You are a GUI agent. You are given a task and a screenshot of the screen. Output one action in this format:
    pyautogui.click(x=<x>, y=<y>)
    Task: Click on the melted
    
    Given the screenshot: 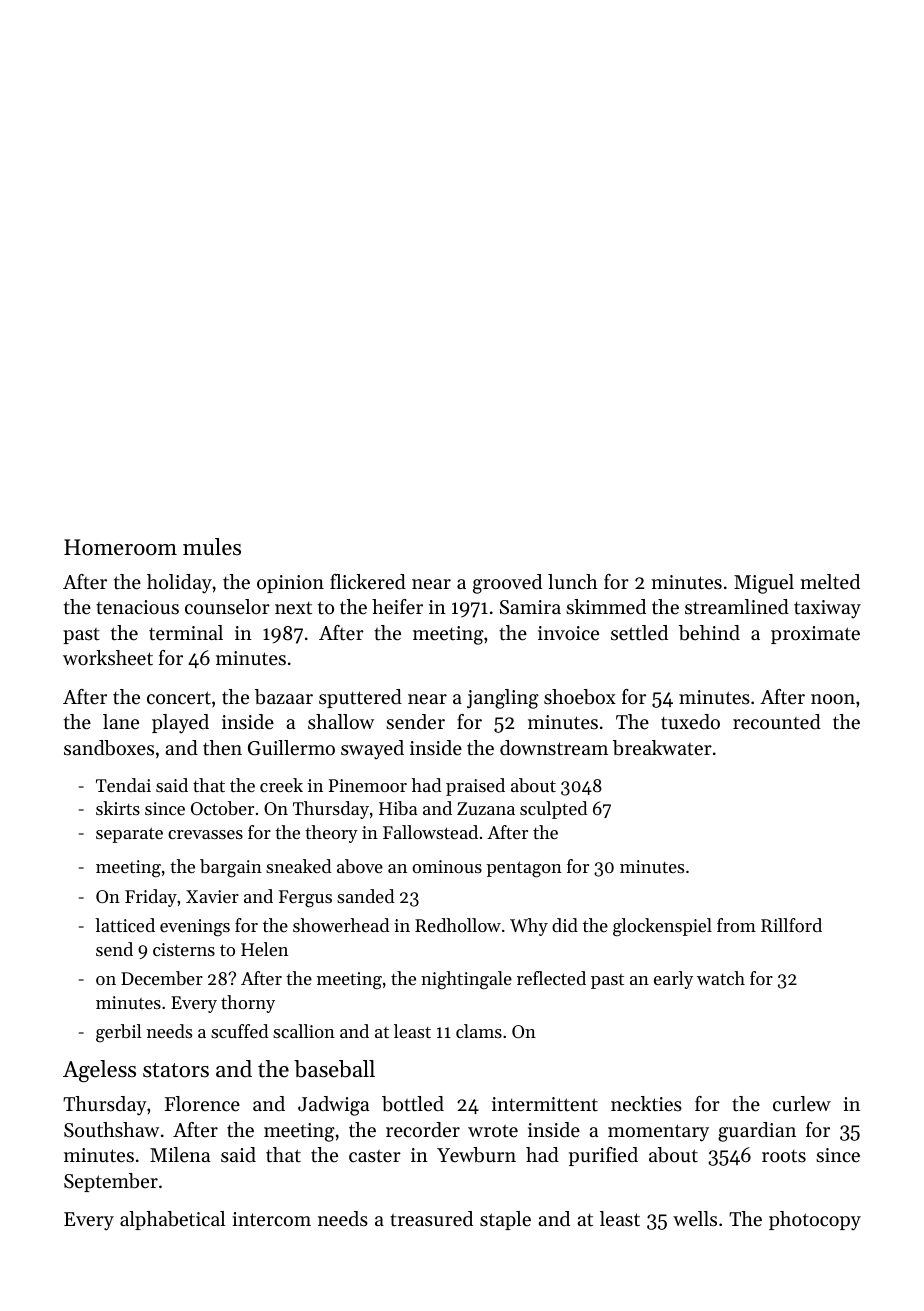 What is the action you would take?
    pyautogui.click(x=830, y=582)
